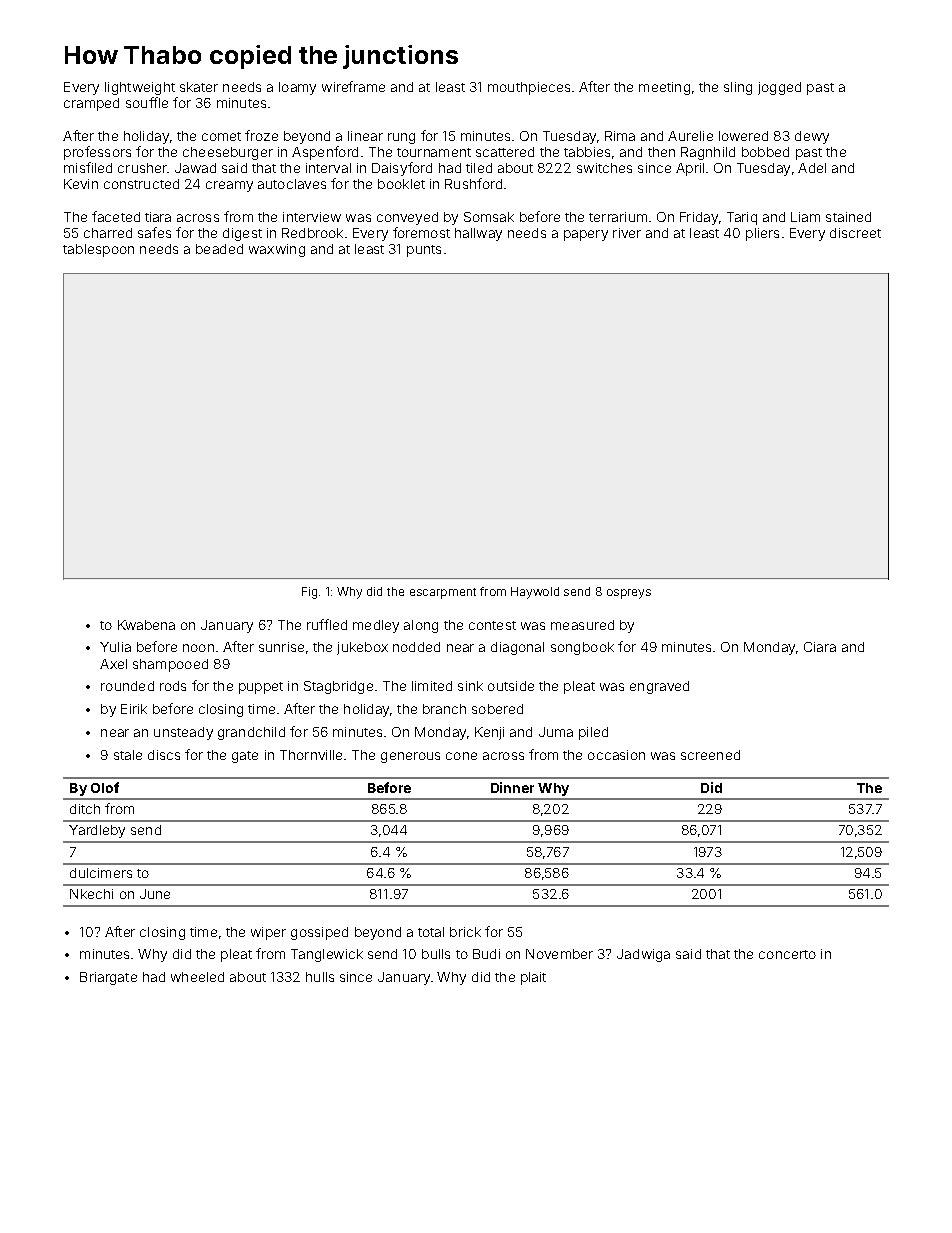 This screenshot has width=952, height=1233. Describe the element at coordinates (155, 894) in the screenshot. I see `June` at that location.
